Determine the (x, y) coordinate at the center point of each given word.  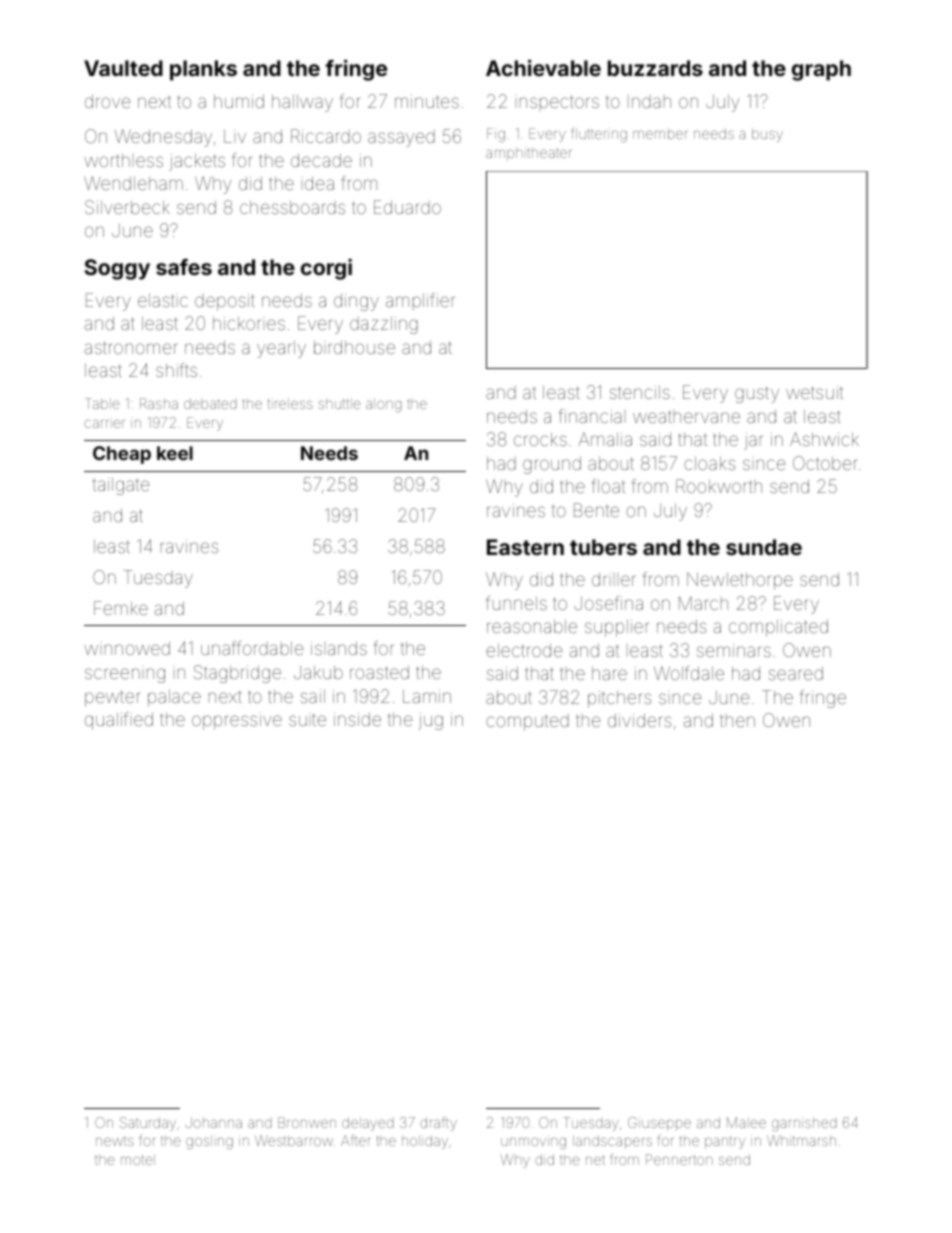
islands (339, 648)
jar (753, 441)
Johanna (213, 1122)
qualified (119, 721)
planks (203, 70)
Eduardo (407, 207)
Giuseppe (659, 1124)
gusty (757, 394)
